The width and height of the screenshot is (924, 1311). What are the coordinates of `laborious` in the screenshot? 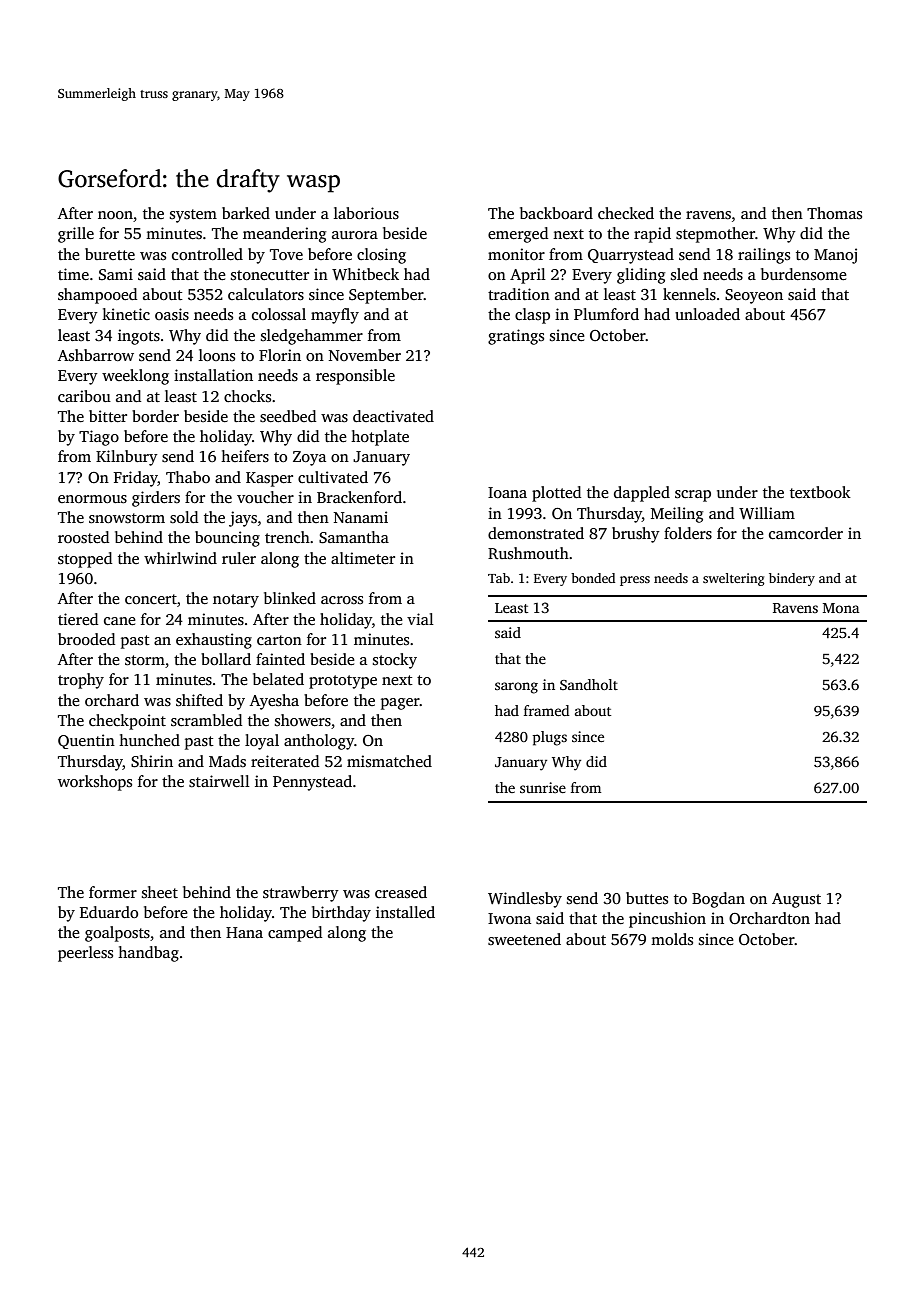 It's located at (366, 213).
